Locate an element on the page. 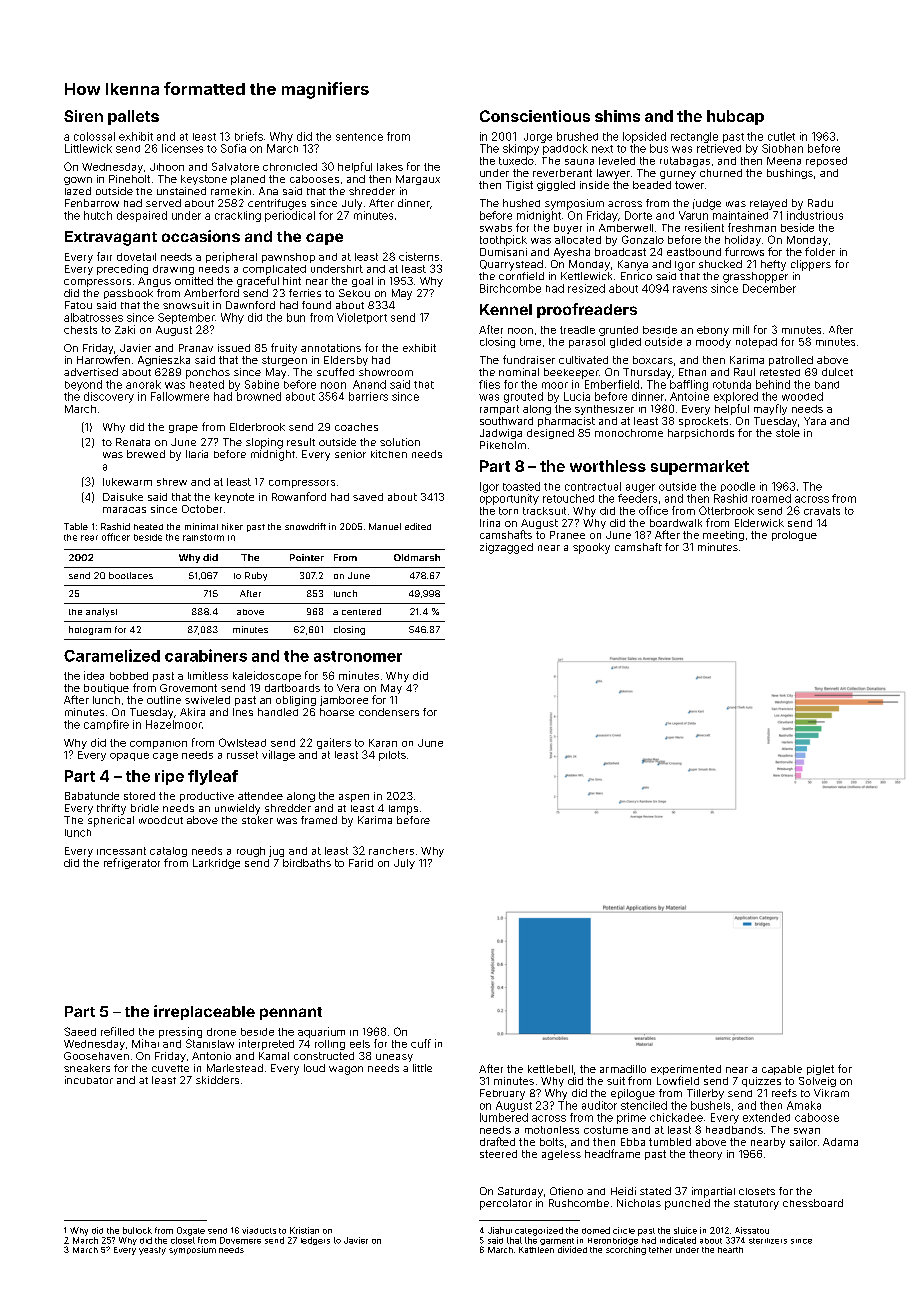 The height and width of the page is (1308, 924). ledgers is located at coordinates (315, 1241).
